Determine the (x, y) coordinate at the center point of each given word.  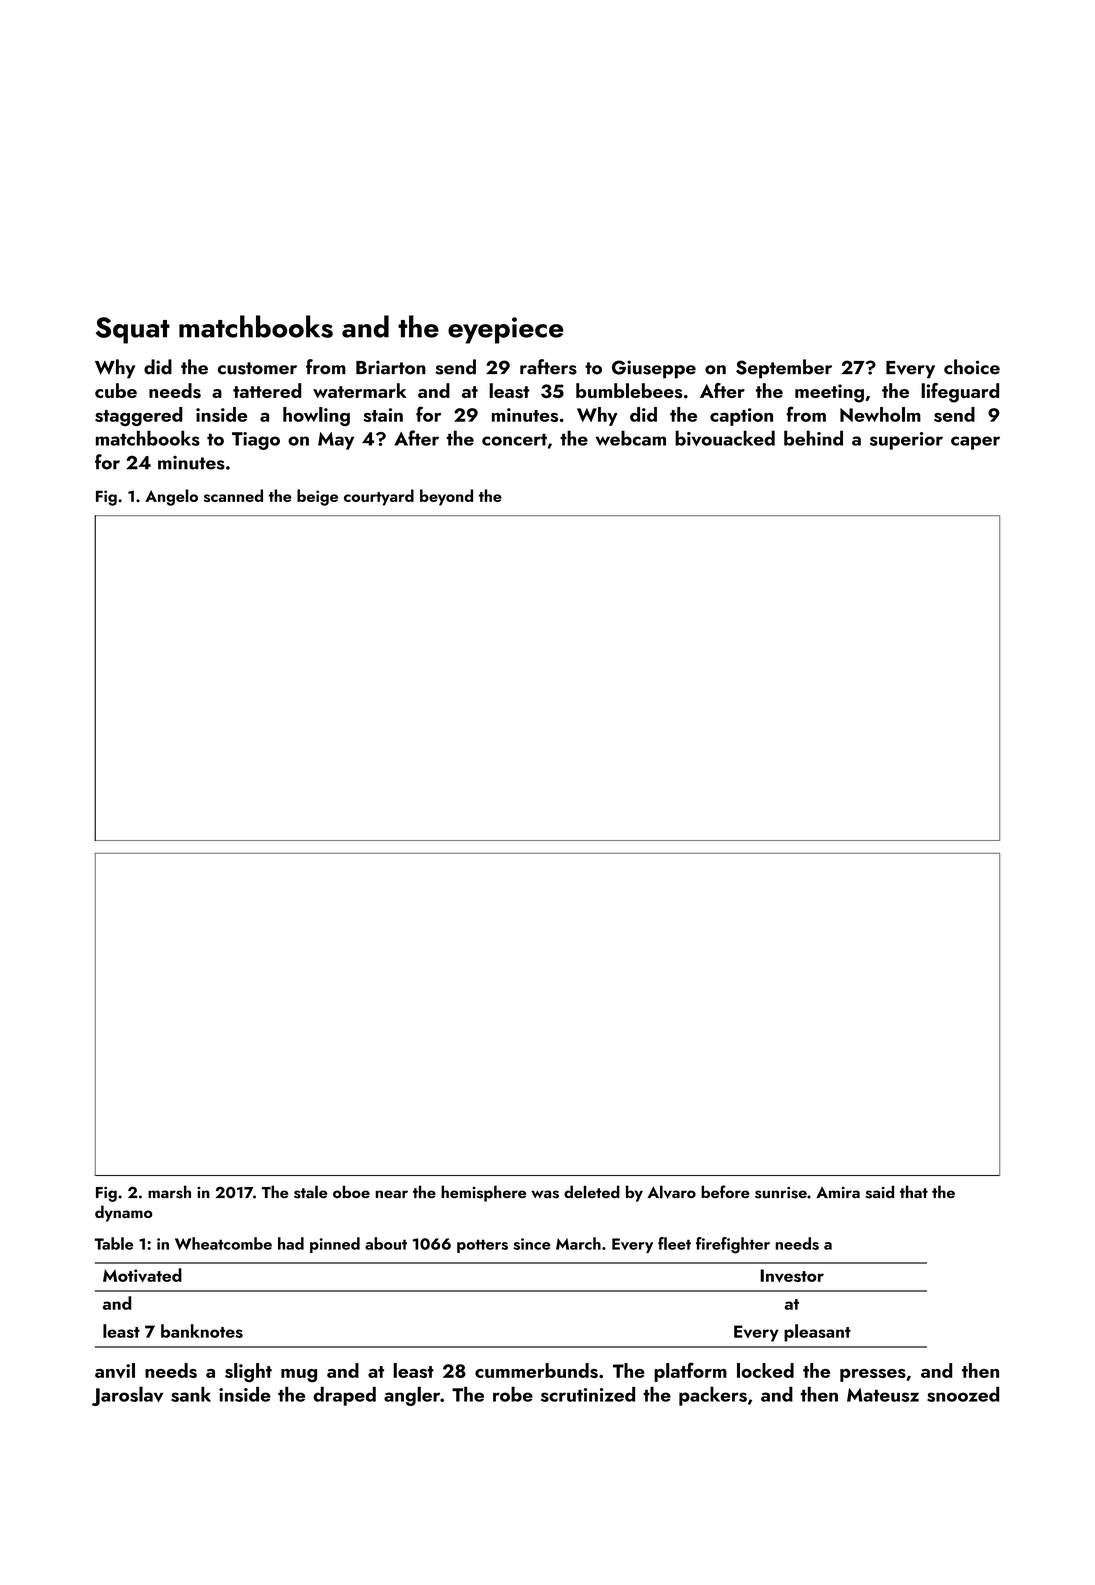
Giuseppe (654, 369)
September (784, 369)
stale (310, 1192)
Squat (133, 330)
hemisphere (483, 1193)
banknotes (202, 1331)
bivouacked (725, 438)
